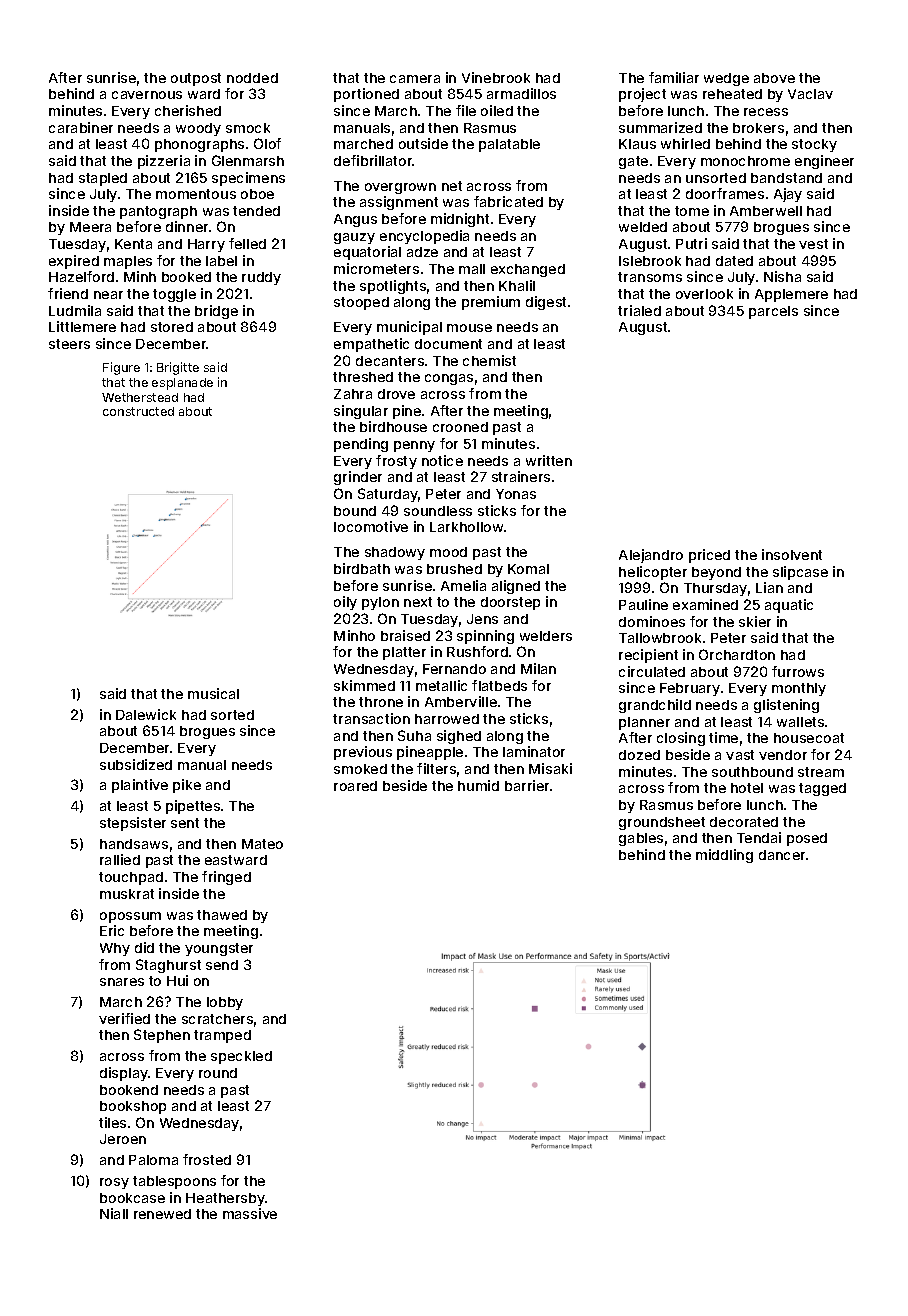 This image has height=1316, width=908. Describe the element at coordinates (436, 768) in the image. I see `filters` at that location.
